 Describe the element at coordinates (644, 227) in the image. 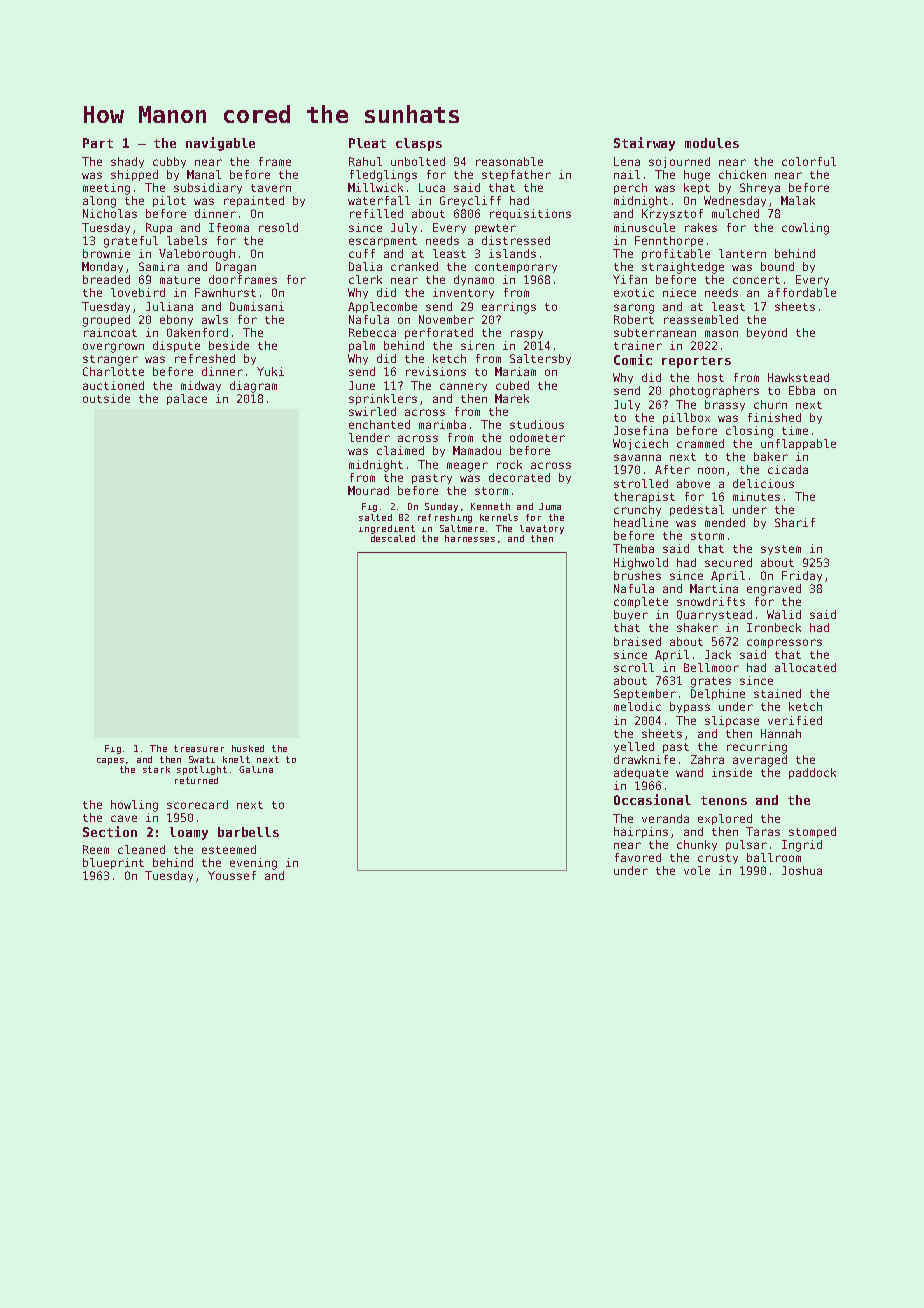

I see `minuscule` at that location.
